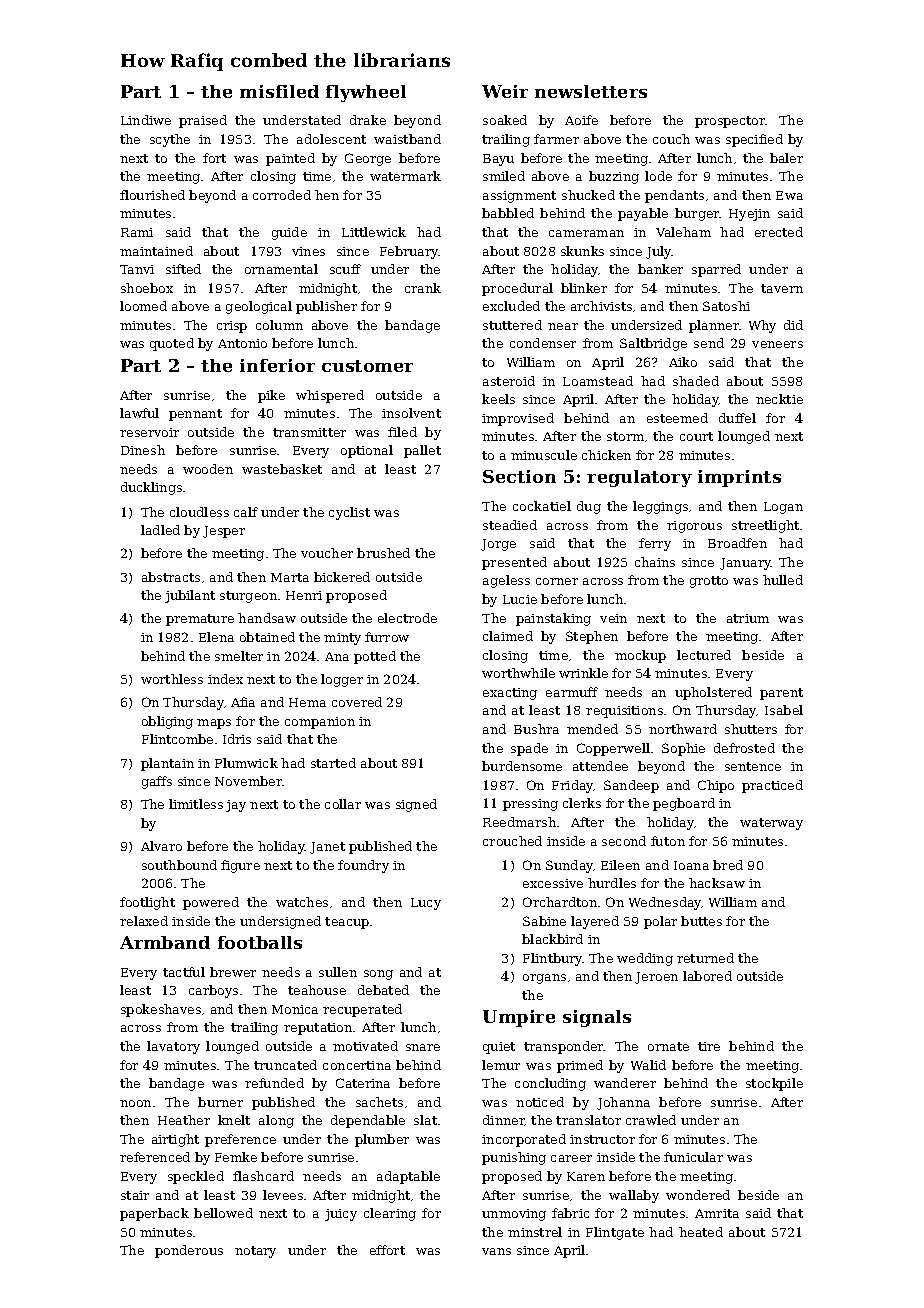  What do you see at coordinates (203, 121) in the page?
I see `praised` at bounding box center [203, 121].
